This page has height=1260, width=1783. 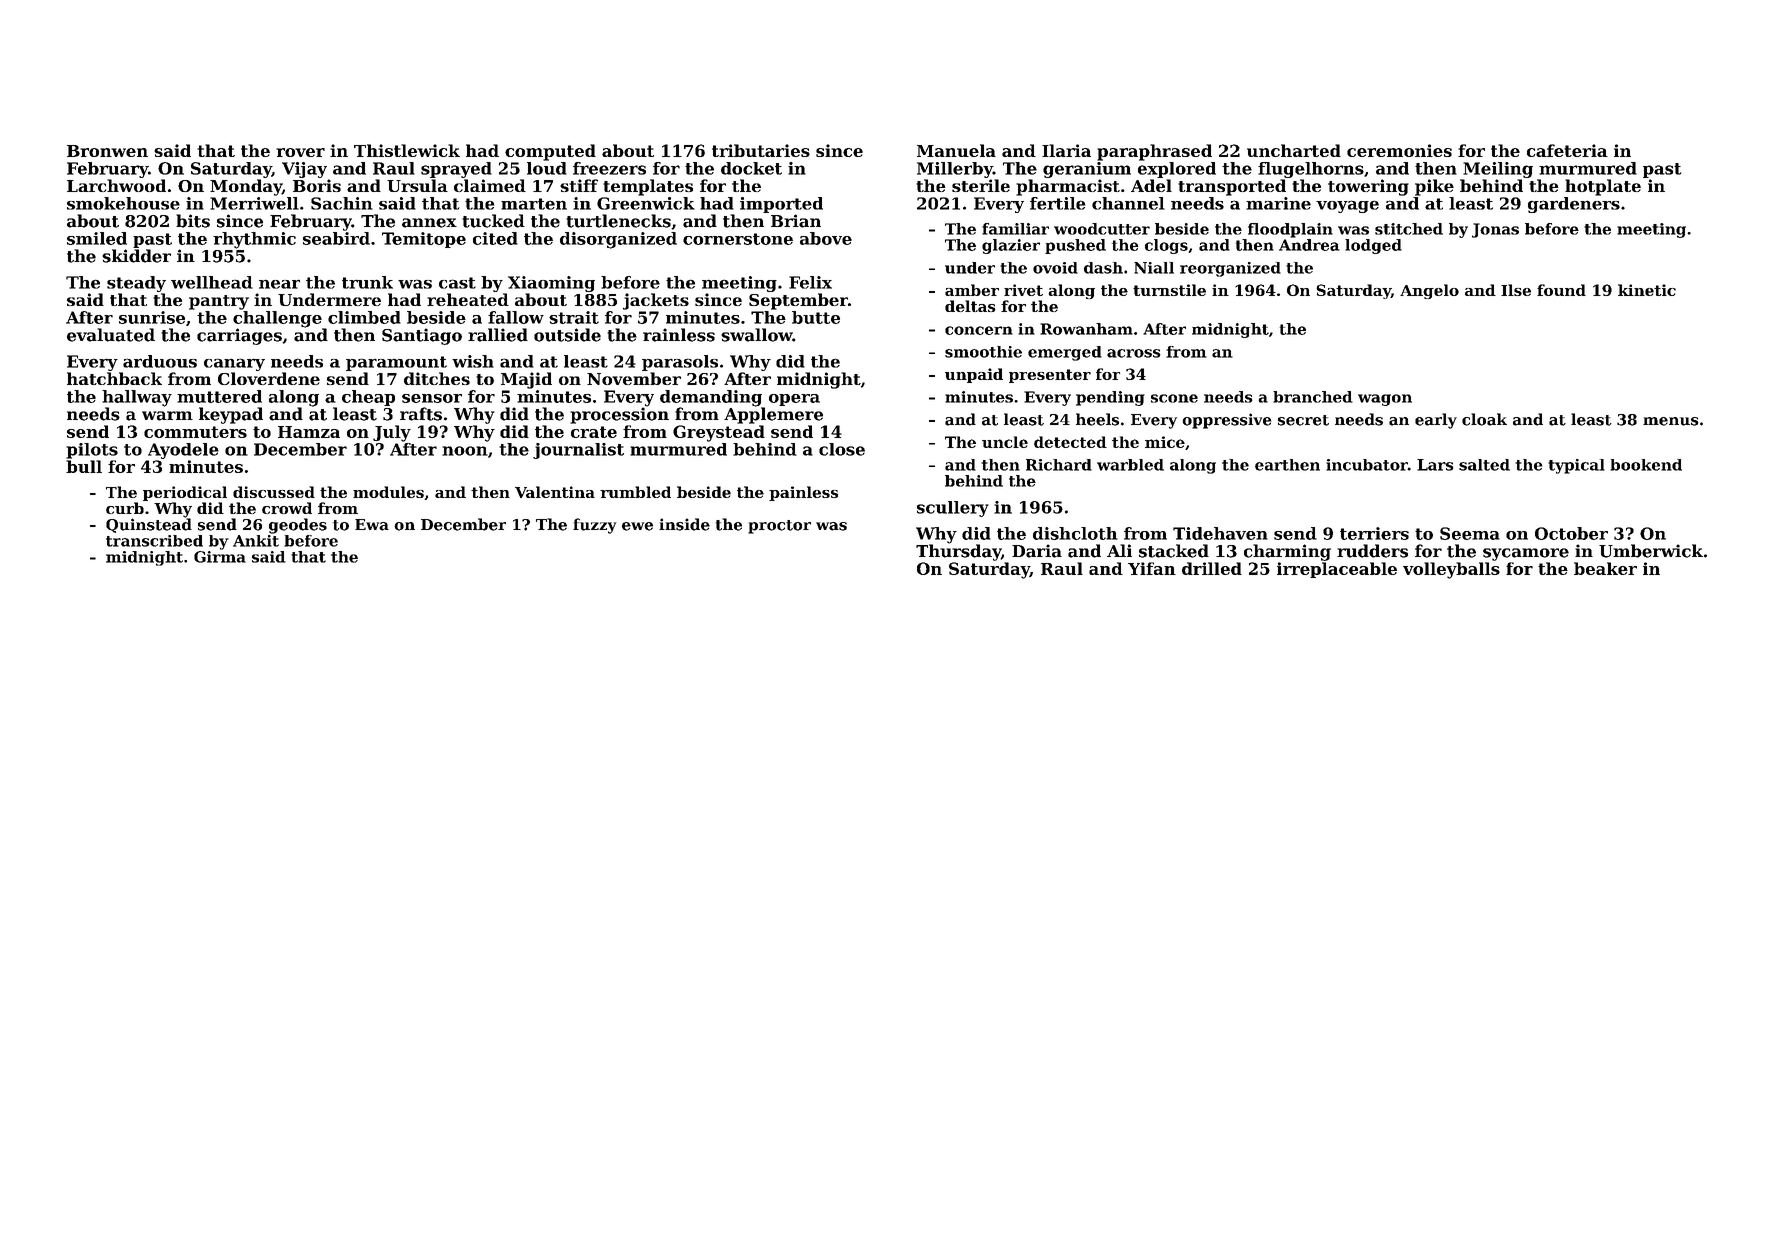 I want to click on uncharted, so click(x=1294, y=150).
